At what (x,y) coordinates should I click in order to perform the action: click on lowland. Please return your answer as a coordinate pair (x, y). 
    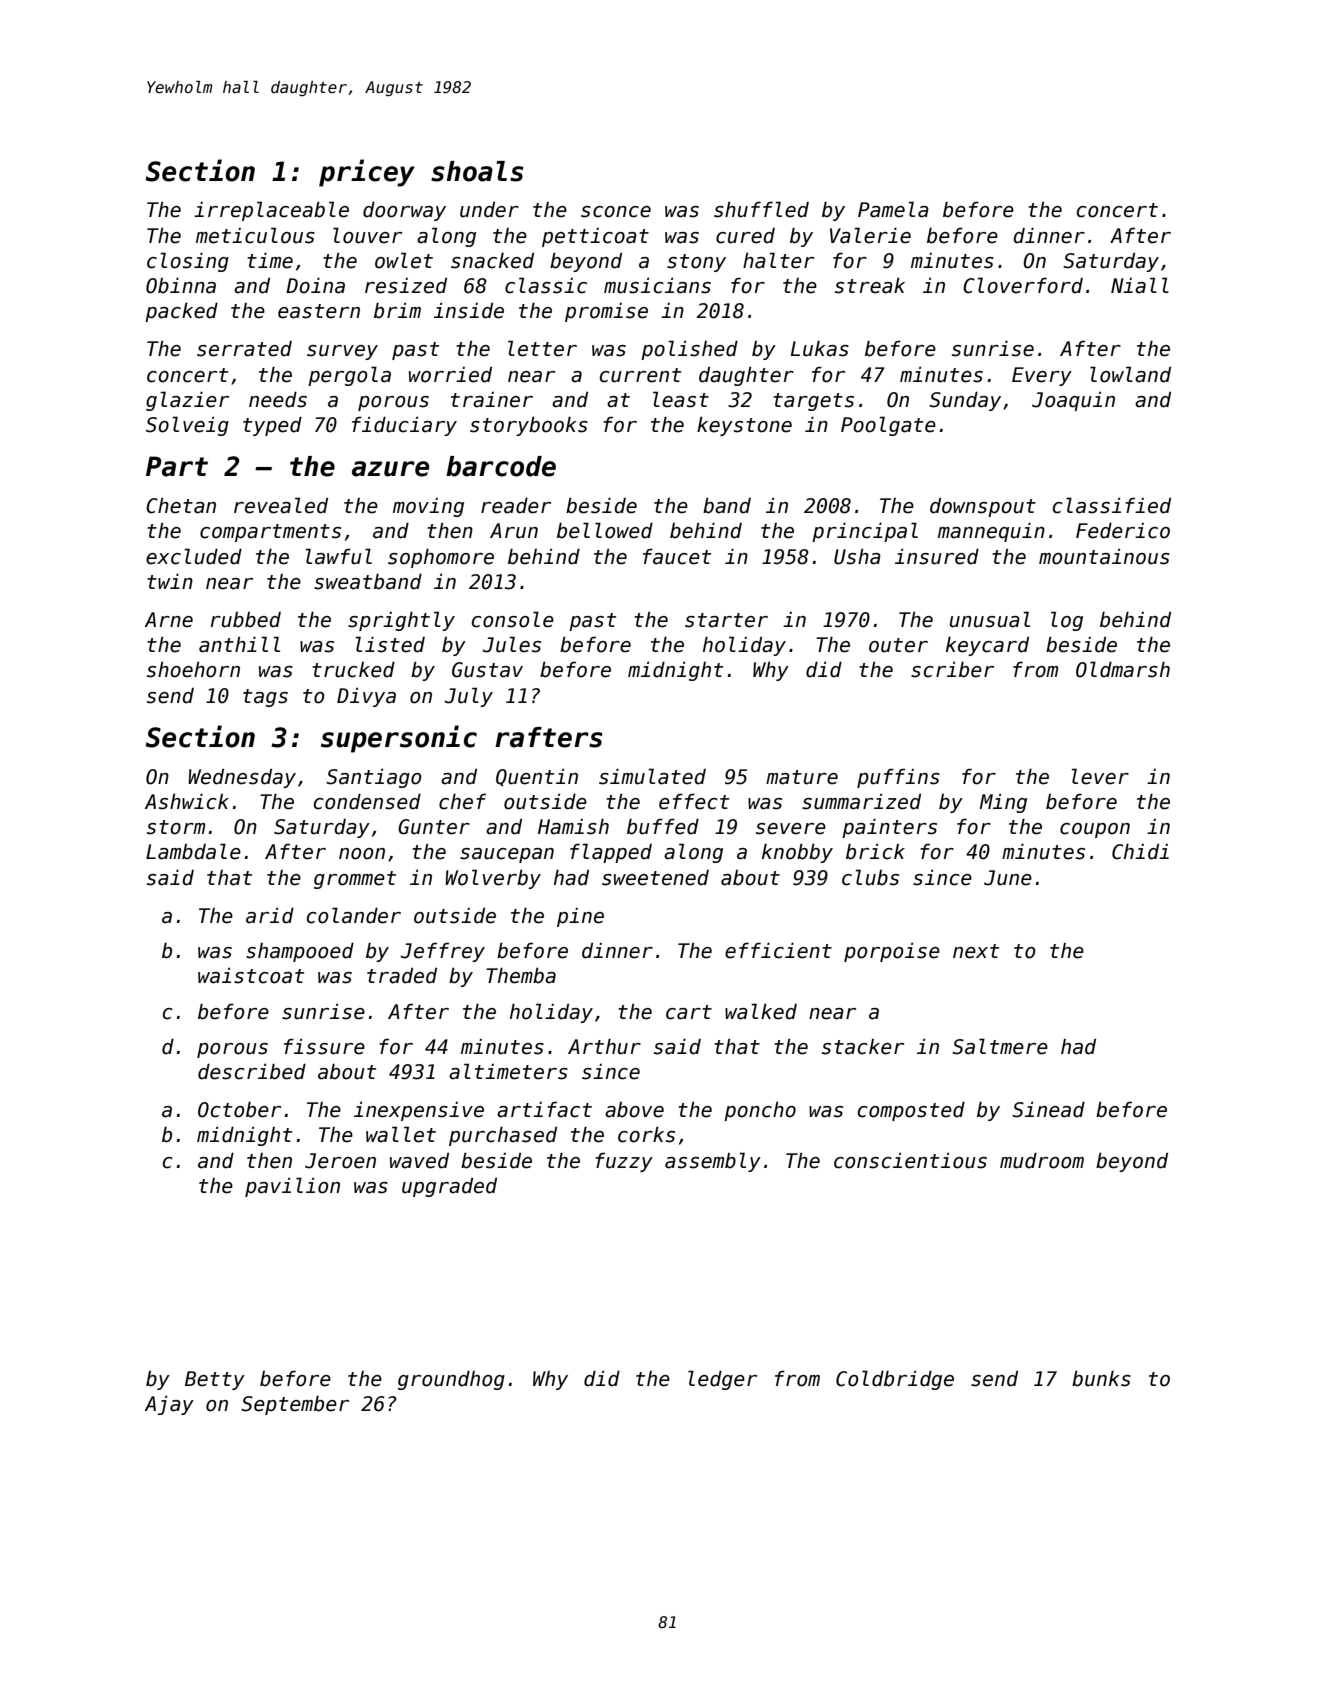
    Looking at the image, I should click on (1130, 374).
